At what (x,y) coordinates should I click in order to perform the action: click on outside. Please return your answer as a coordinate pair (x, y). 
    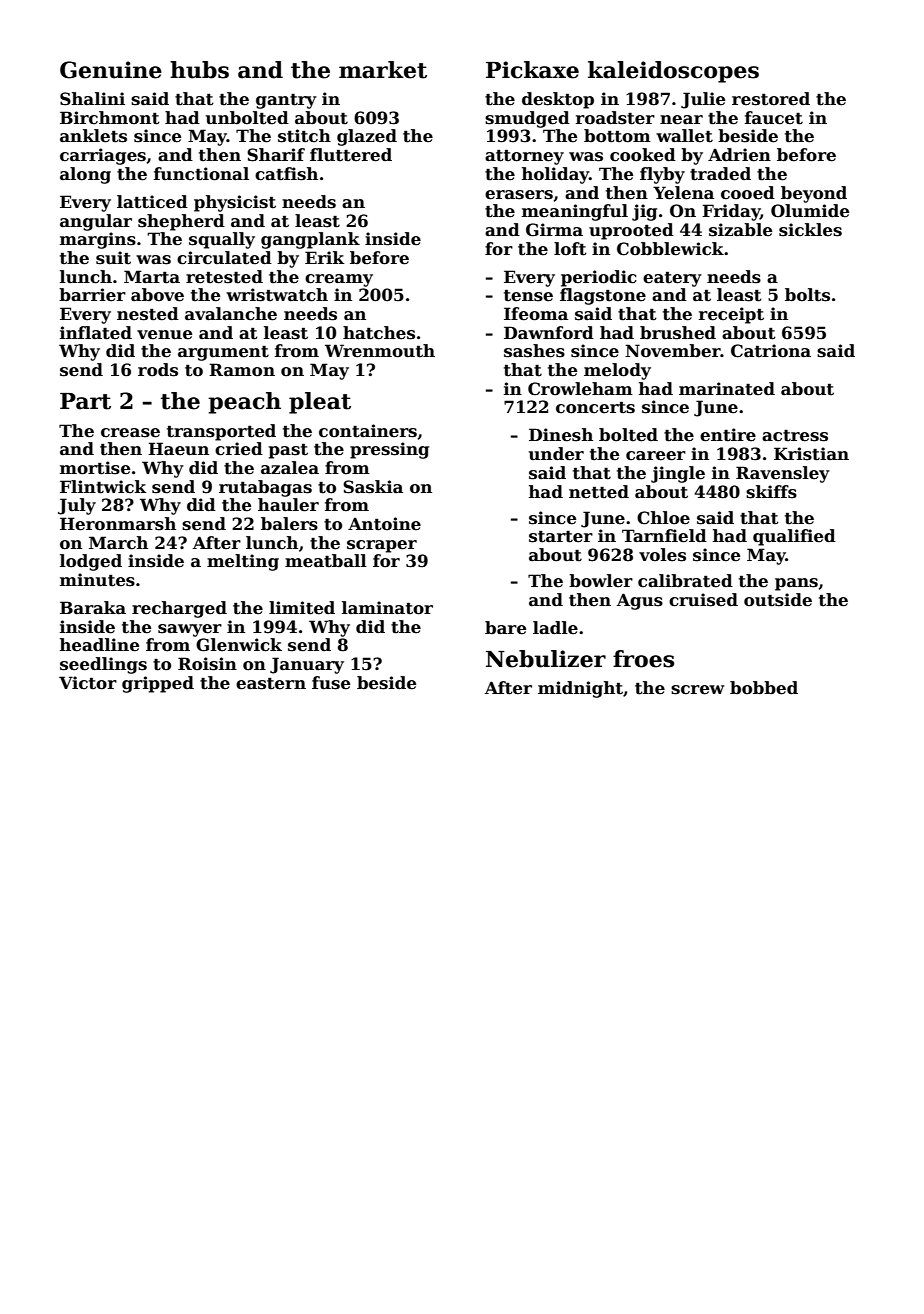
    Looking at the image, I should click on (778, 600).
